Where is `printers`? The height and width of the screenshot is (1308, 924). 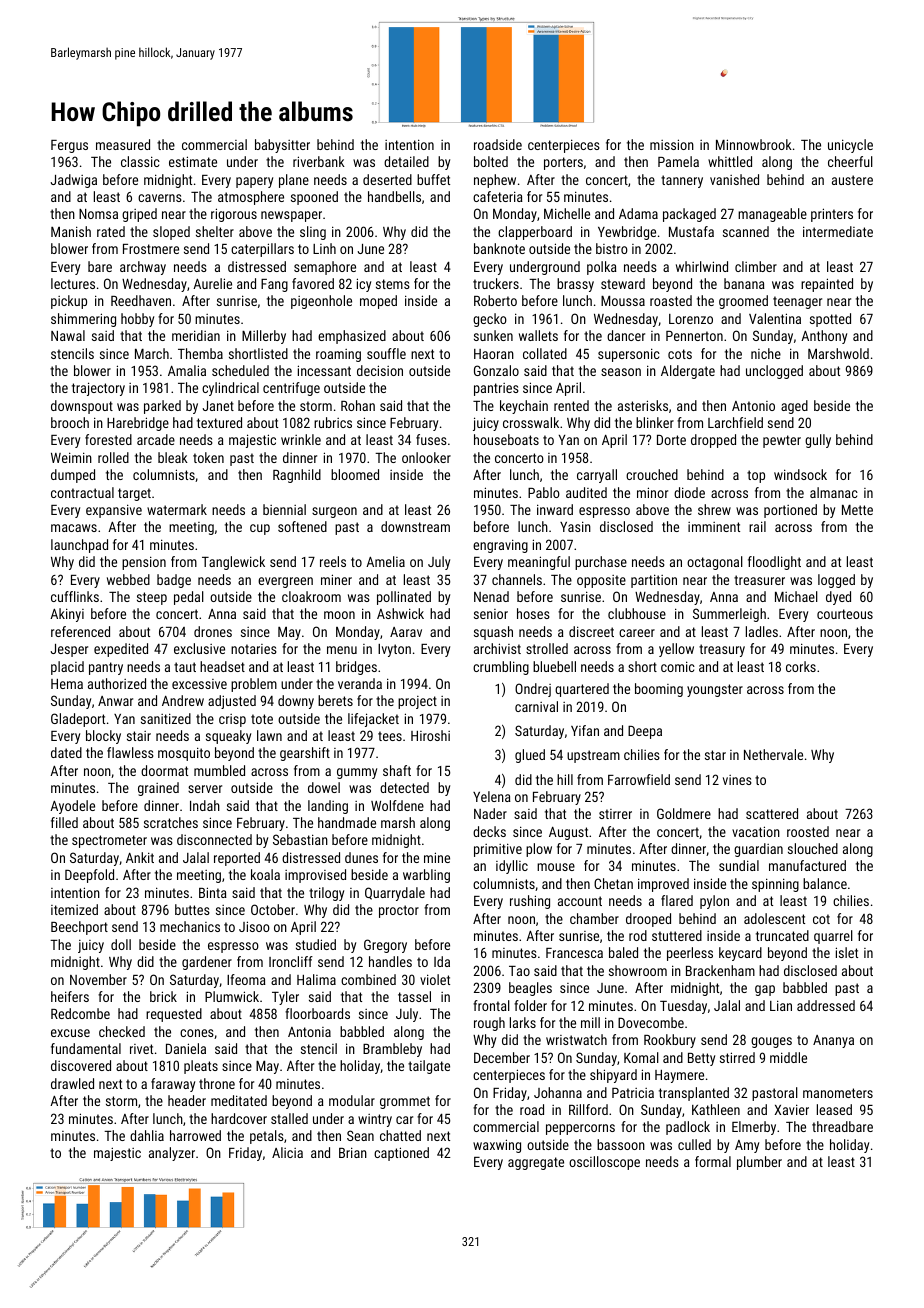
printers is located at coordinates (832, 215).
